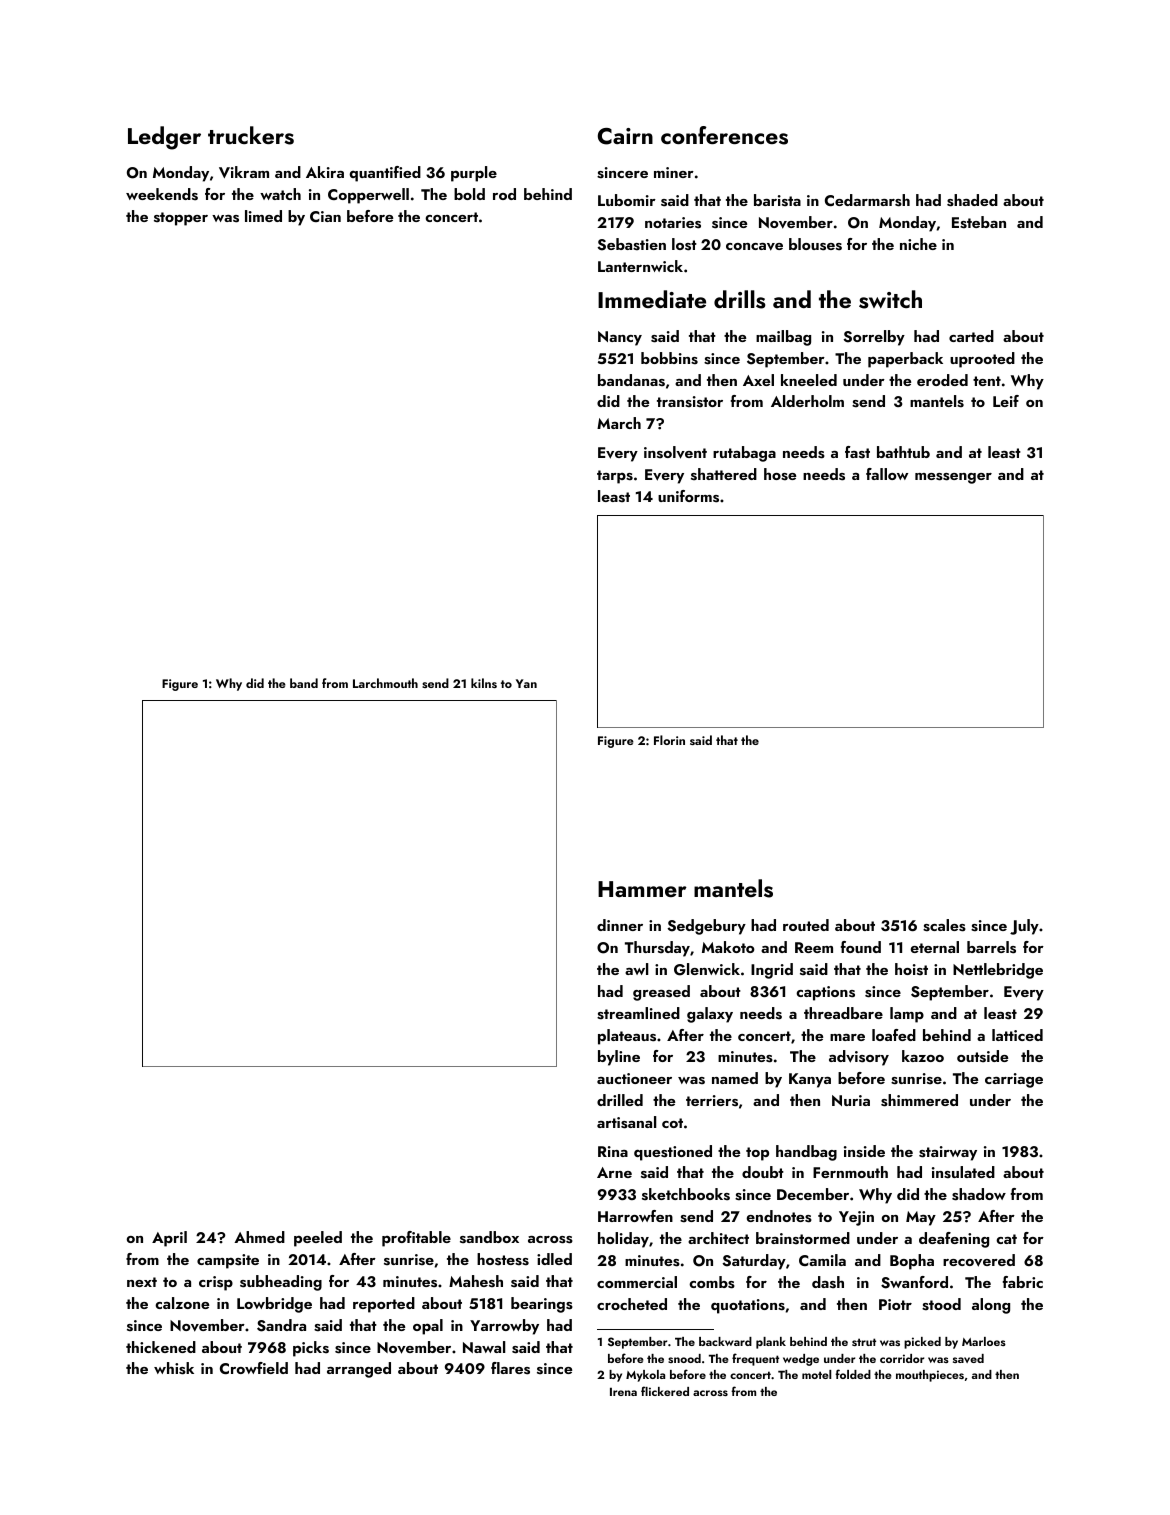  Describe the element at coordinates (615, 477) in the screenshot. I see `tarps` at that location.
